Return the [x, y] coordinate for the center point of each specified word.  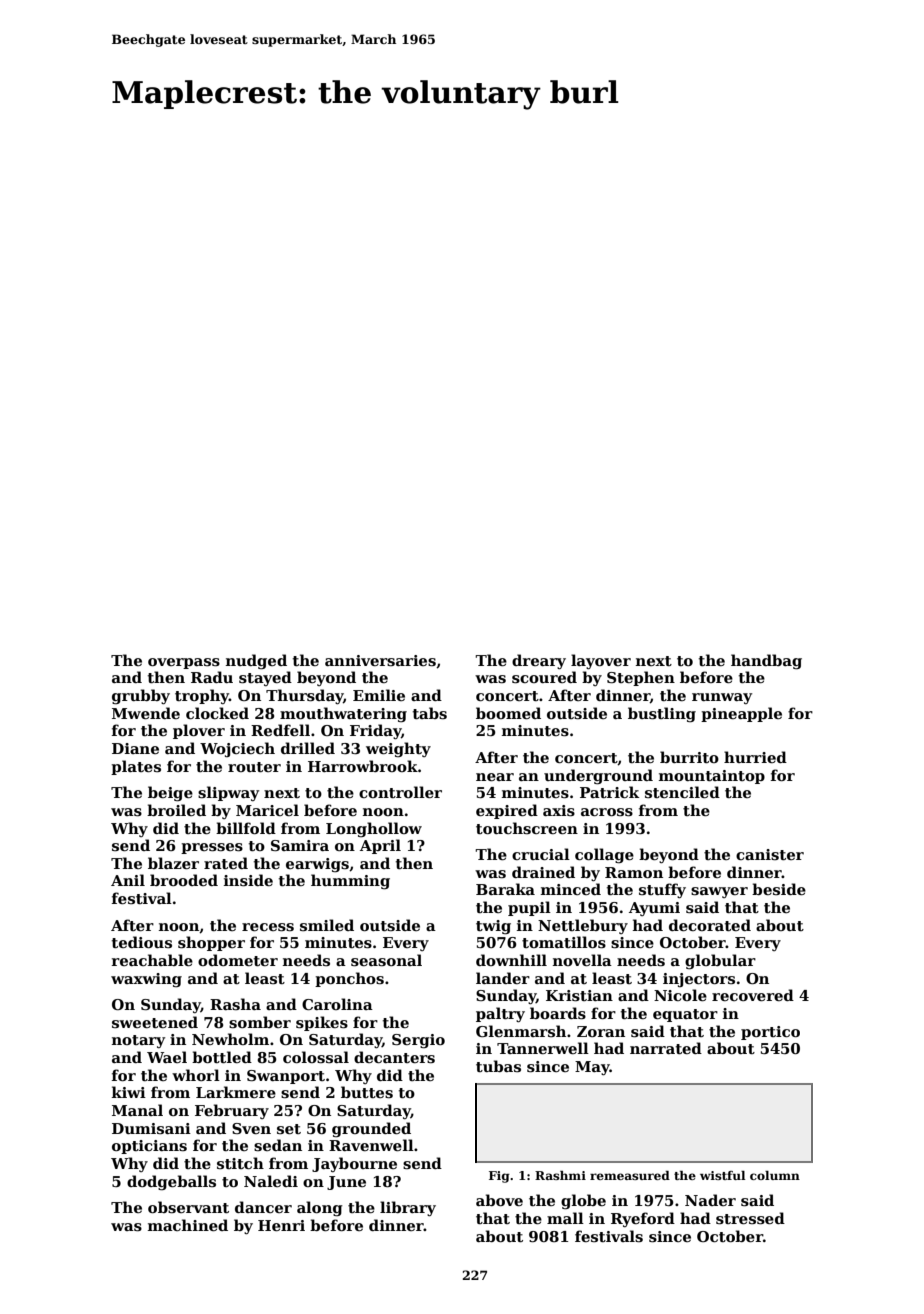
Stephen [641, 678]
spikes [322, 1023]
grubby [141, 697]
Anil [128, 880]
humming [350, 882]
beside [779, 889]
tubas [498, 1066]
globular [720, 962]
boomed [508, 713]
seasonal [386, 960]
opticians [149, 1147]
